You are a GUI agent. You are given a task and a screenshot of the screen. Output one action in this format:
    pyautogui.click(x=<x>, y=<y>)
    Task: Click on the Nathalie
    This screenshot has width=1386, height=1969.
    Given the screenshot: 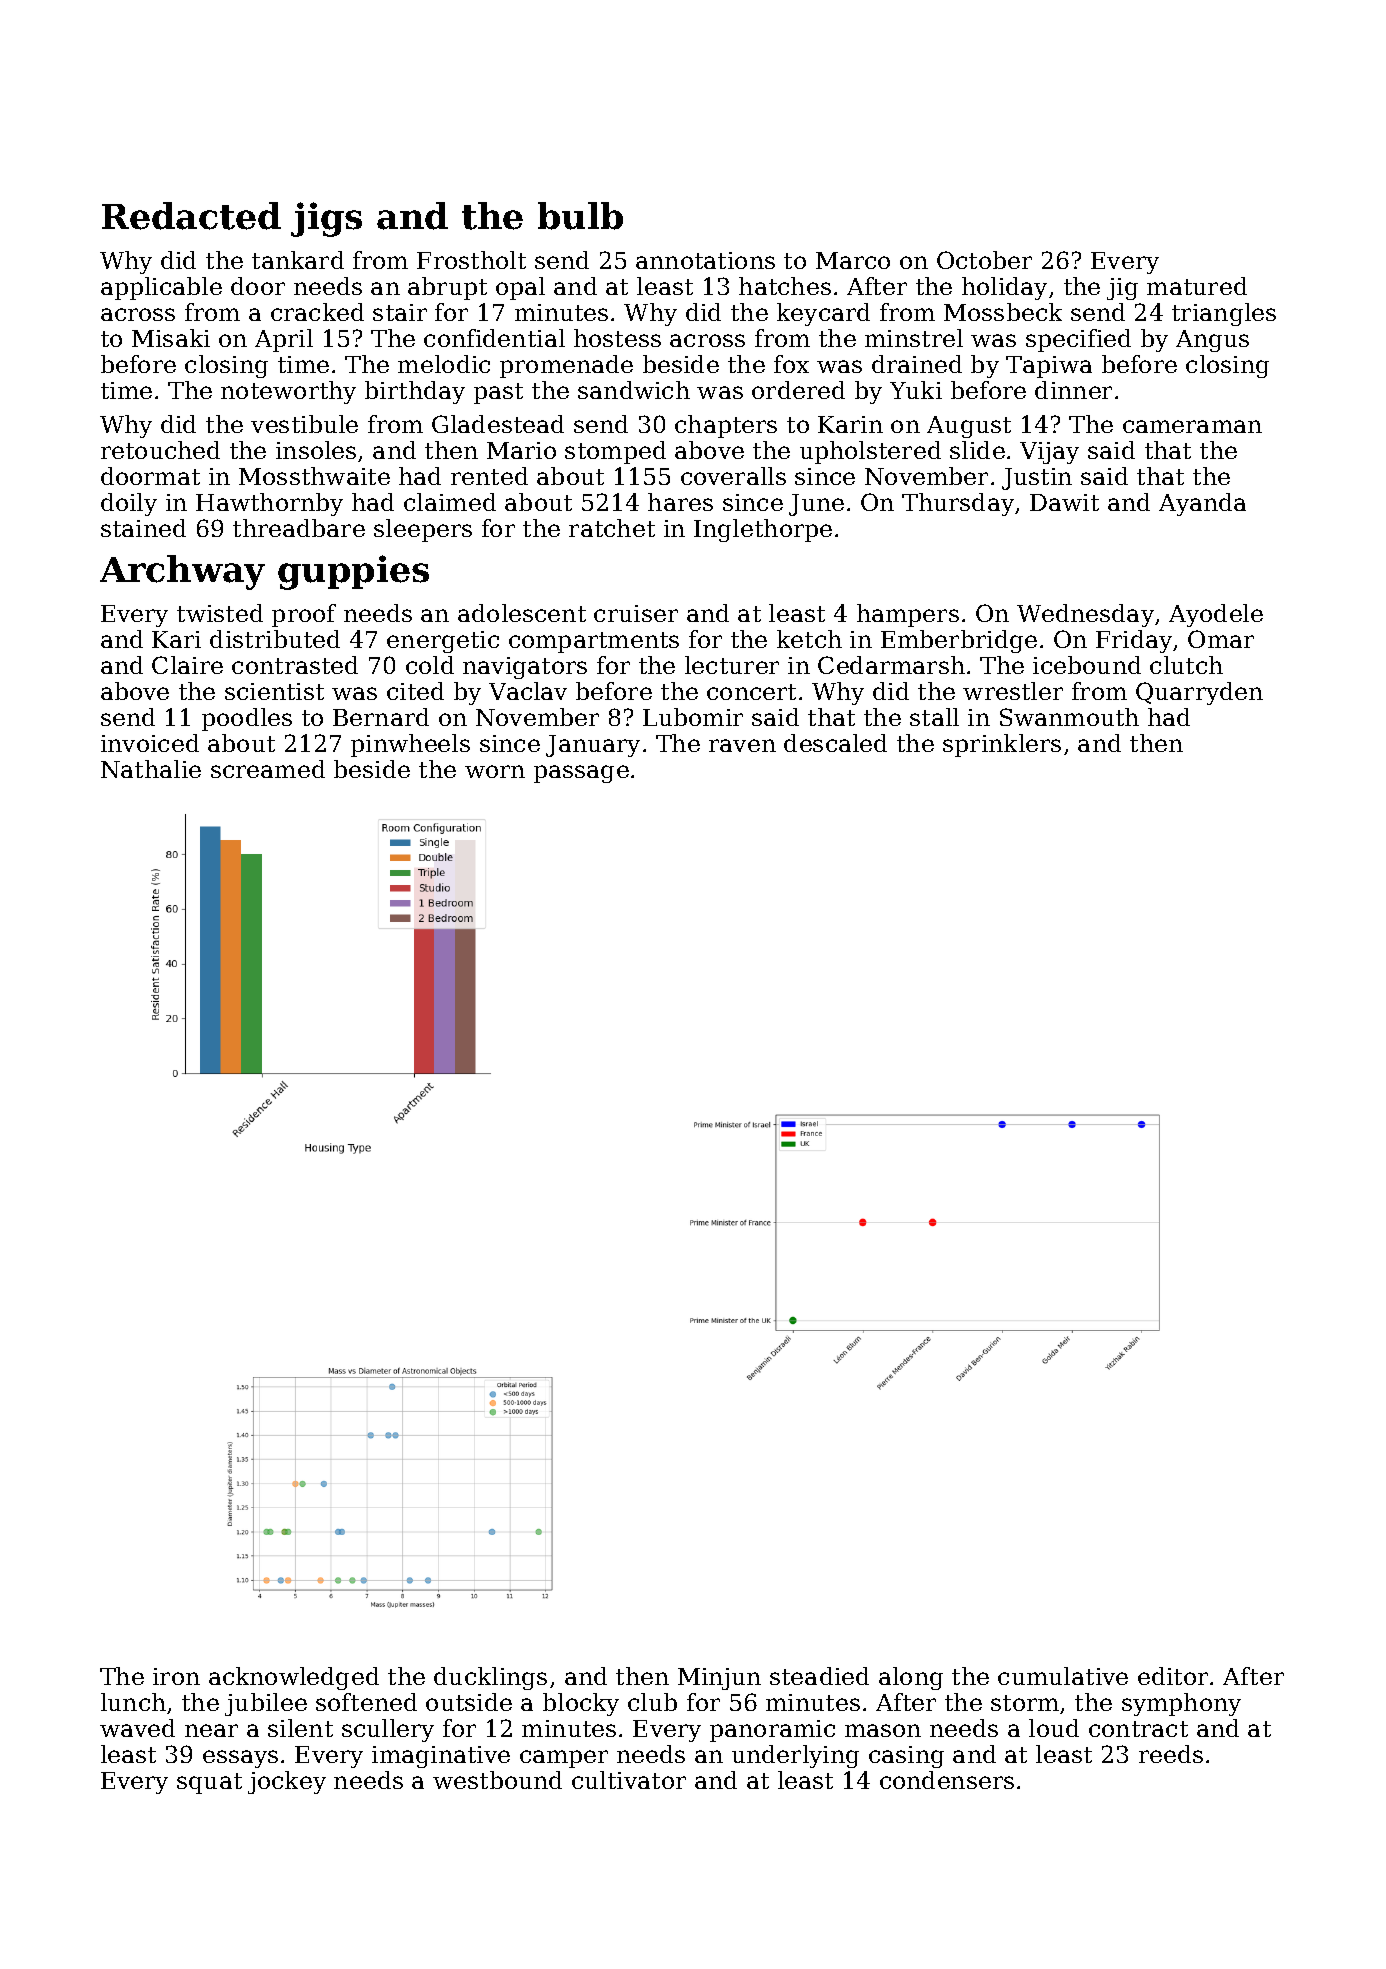 What is the action you would take?
    pyautogui.click(x=151, y=769)
